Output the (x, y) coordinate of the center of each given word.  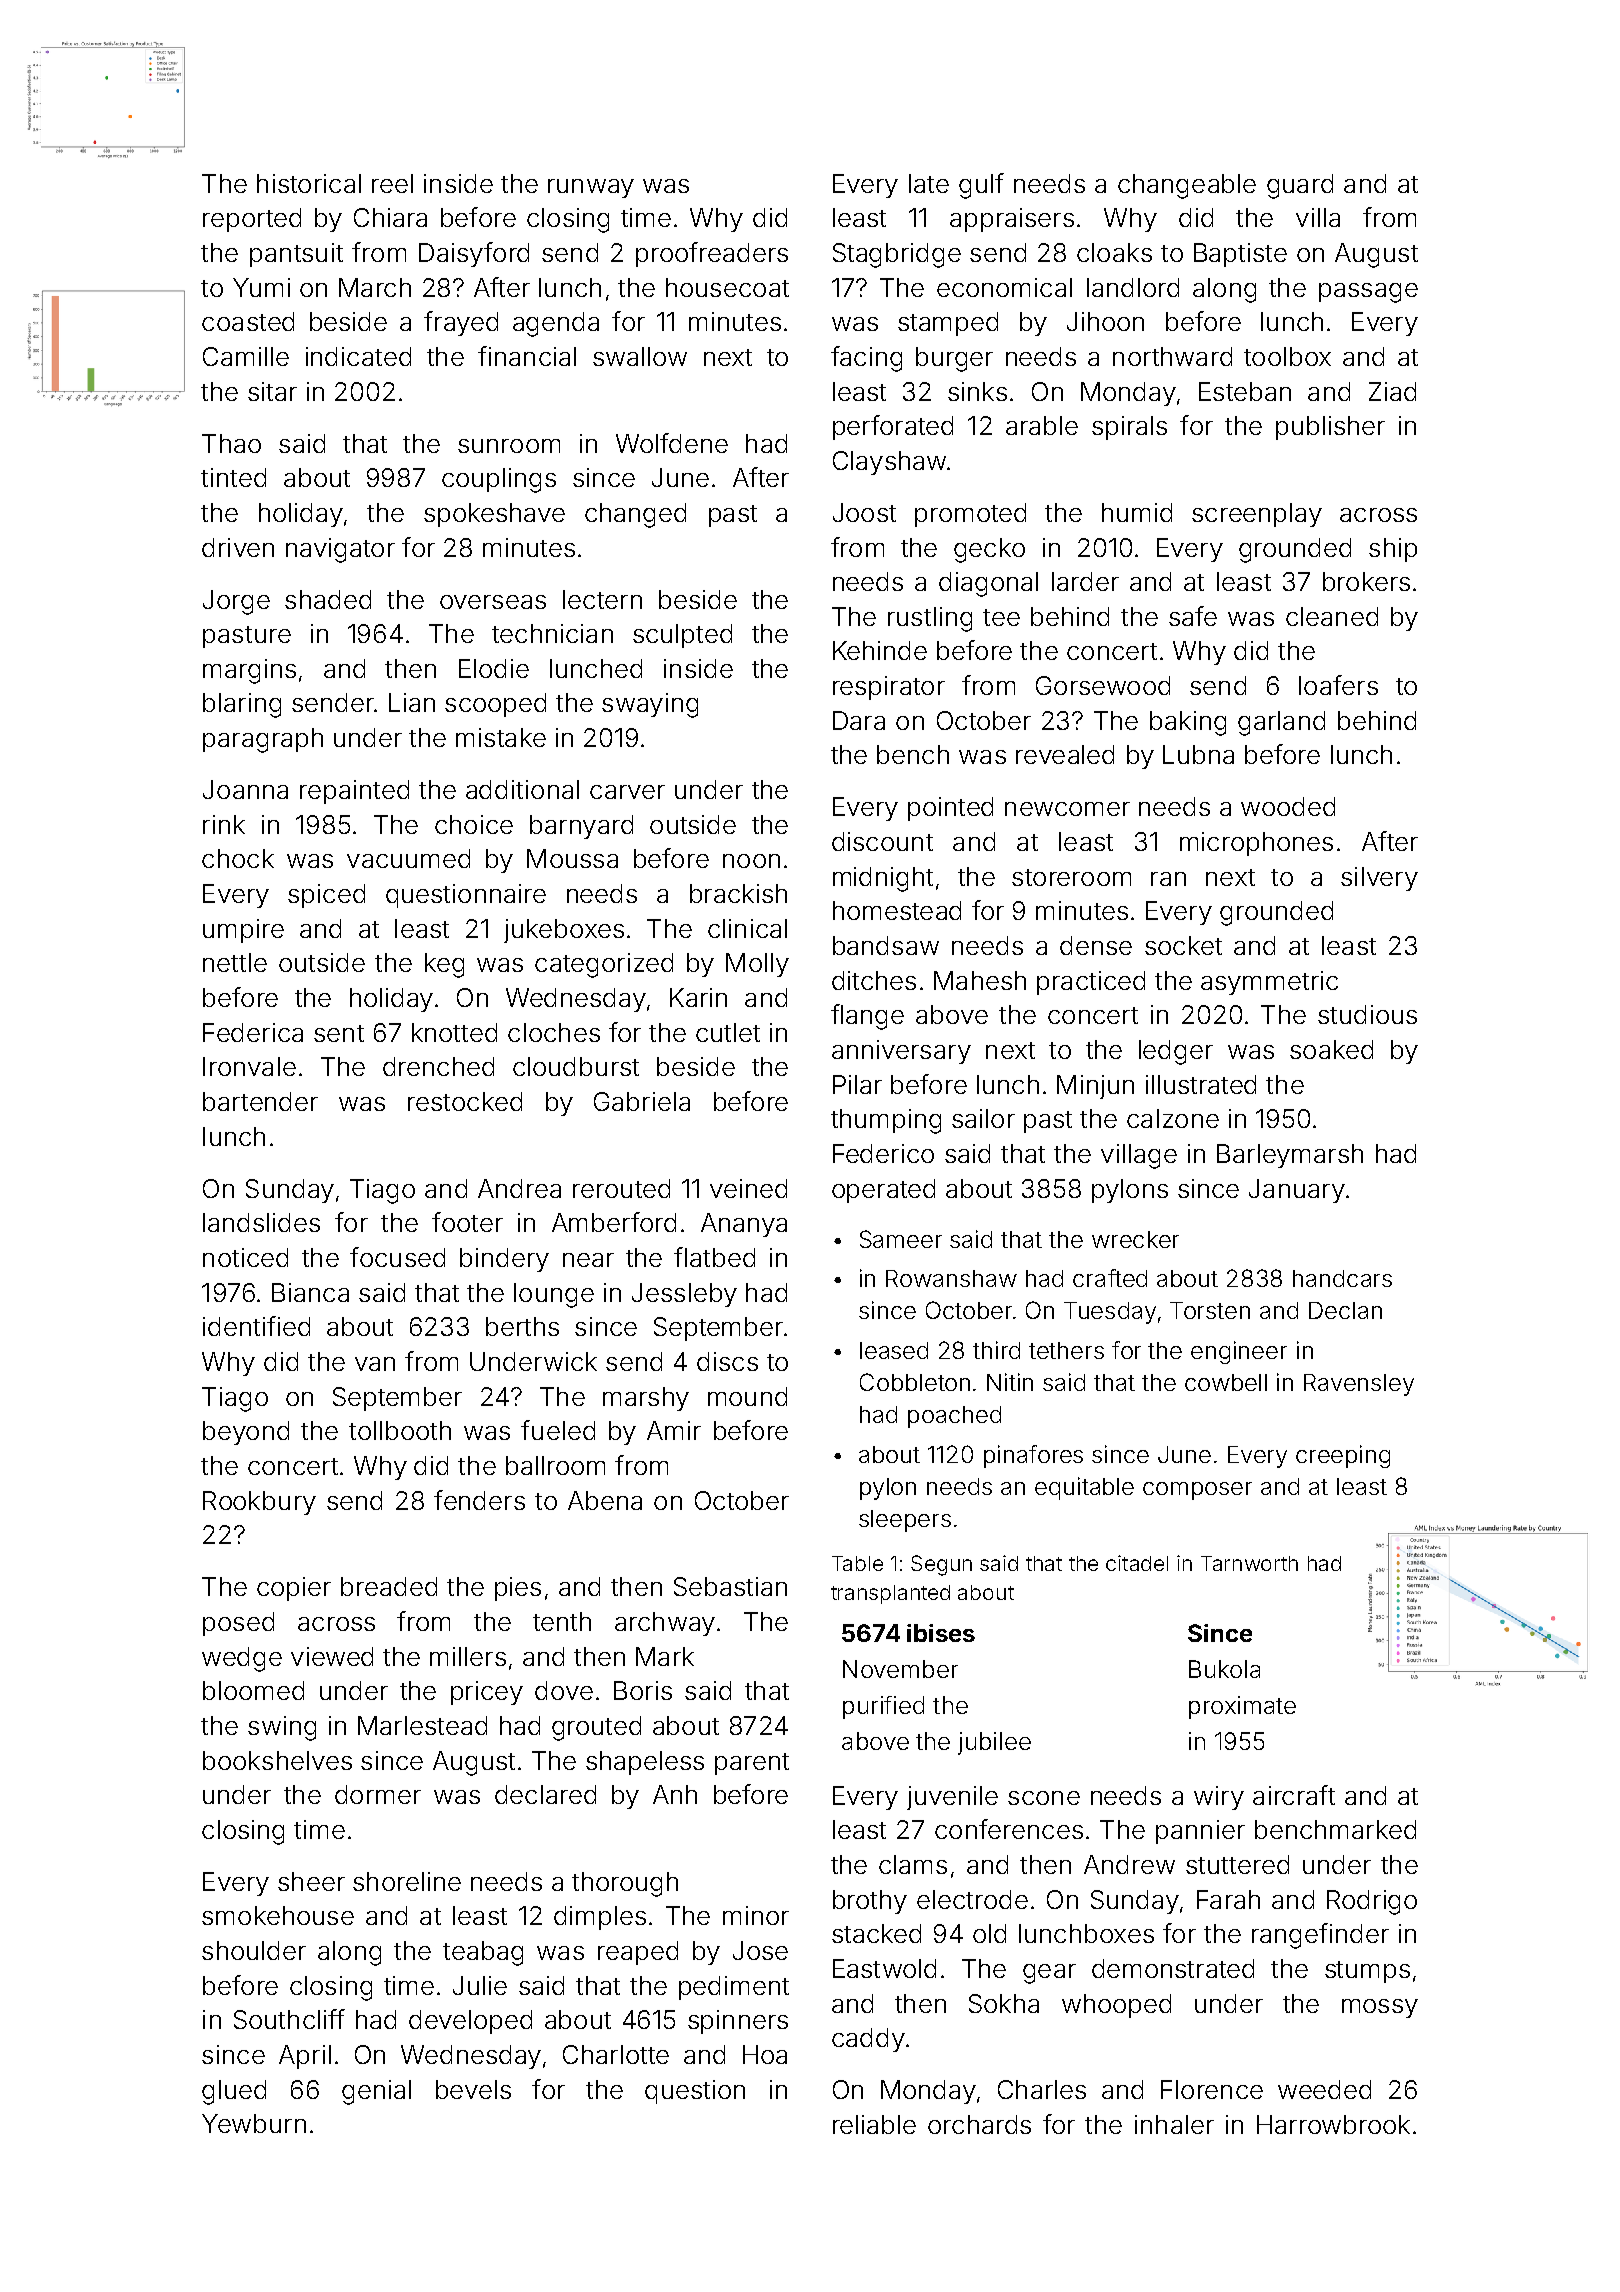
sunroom (509, 446)
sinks (977, 391)
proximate (1242, 1707)
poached (954, 1417)
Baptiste (1240, 255)
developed (470, 2022)
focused (397, 1257)
